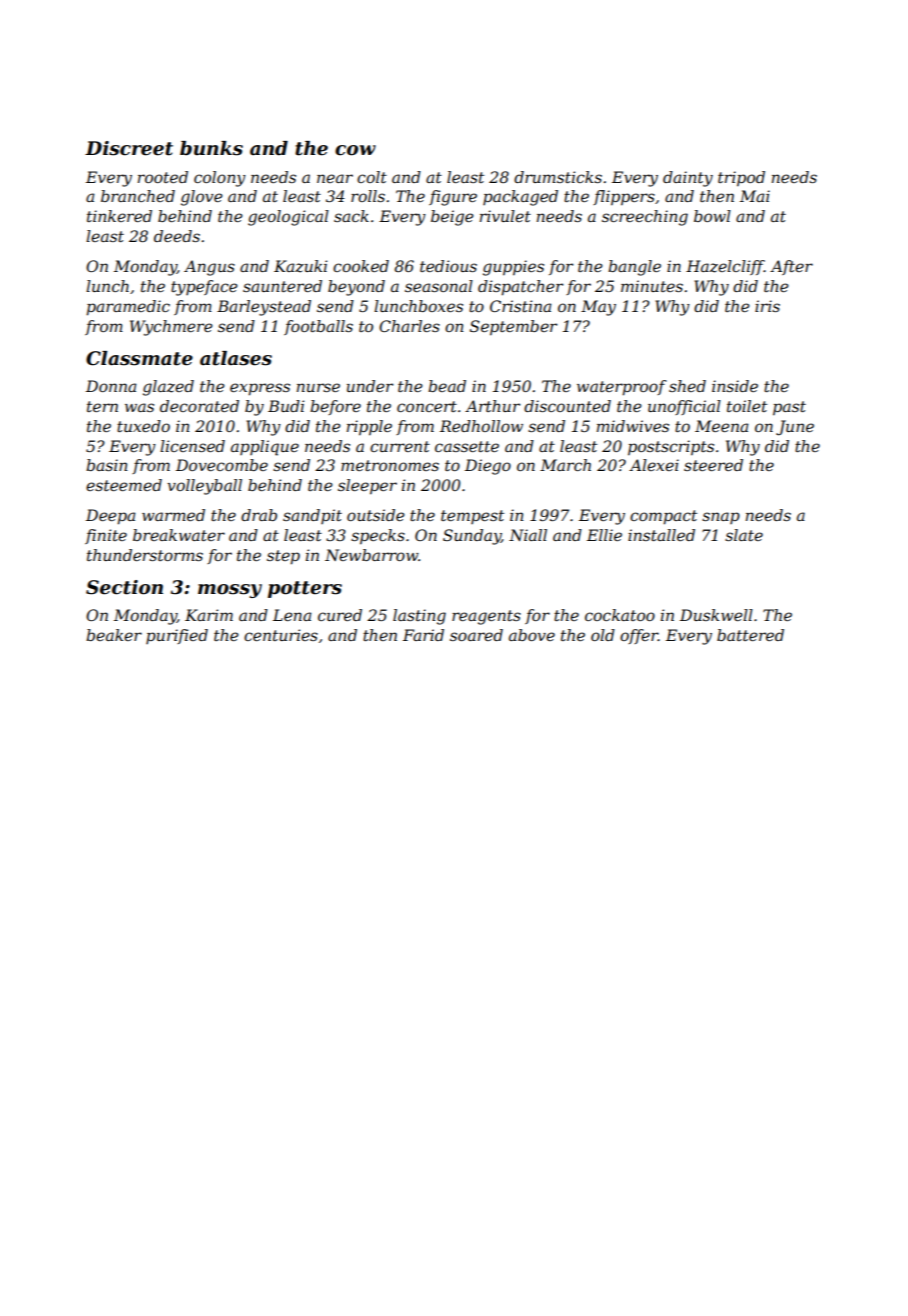  I want to click on tinkered, so click(119, 216).
